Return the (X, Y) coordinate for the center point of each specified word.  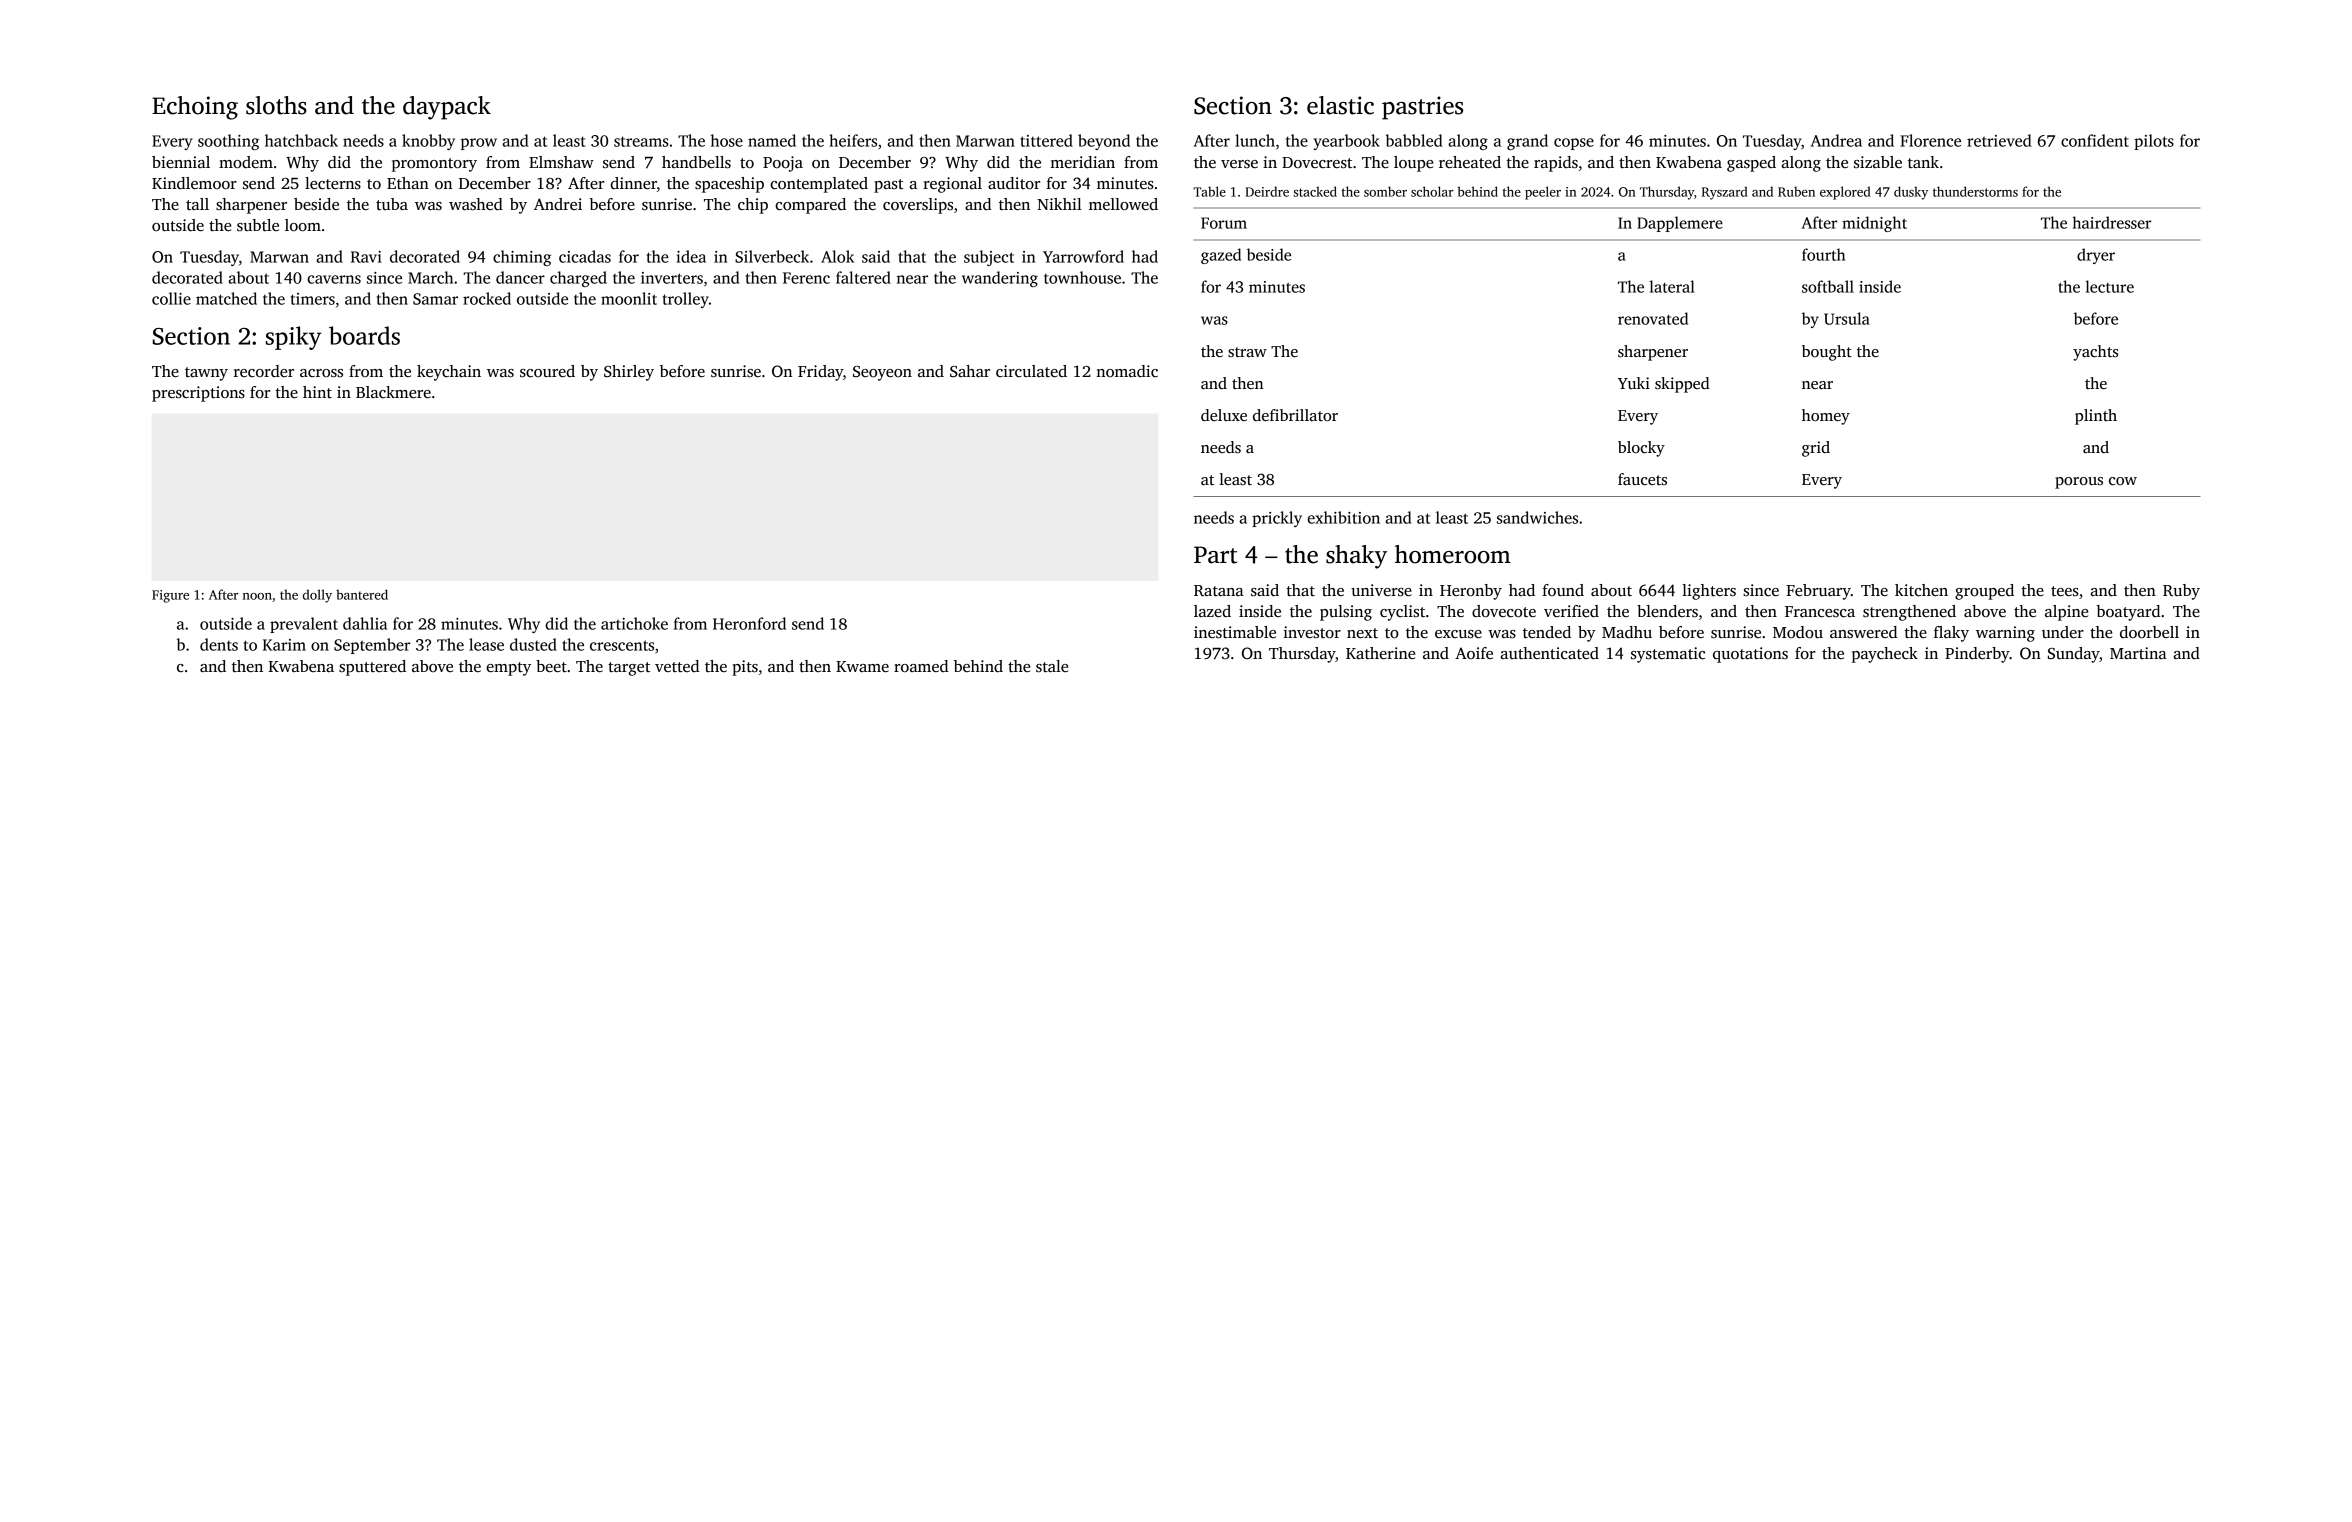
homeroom (1453, 554)
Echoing (195, 108)
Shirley (629, 373)
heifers (853, 140)
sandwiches (1537, 517)
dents (219, 644)
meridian (1082, 162)
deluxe (1224, 415)
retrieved (1999, 140)
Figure (170, 596)
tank (1923, 162)
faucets (1642, 479)
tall (197, 204)
